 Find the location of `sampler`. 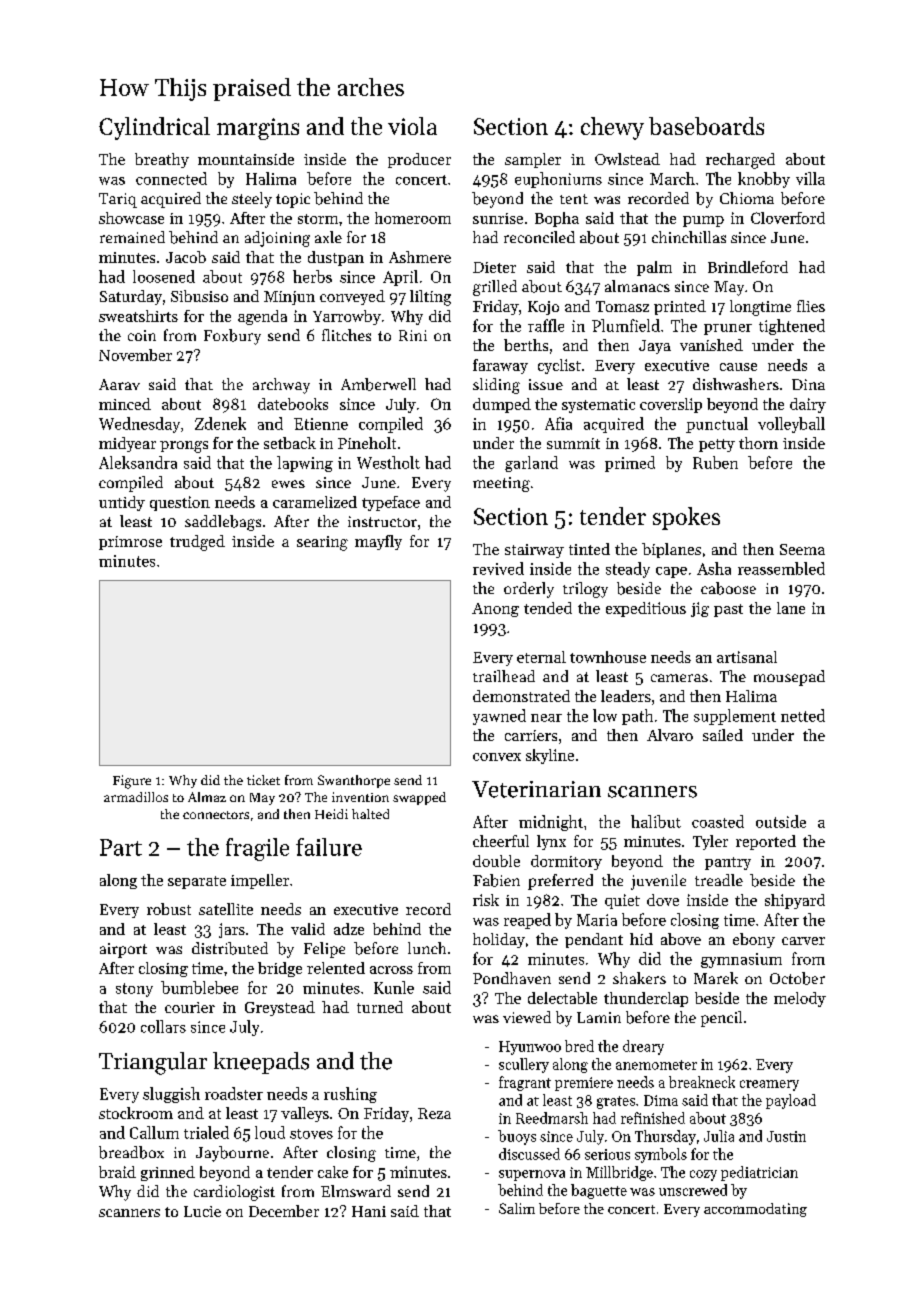

sampler is located at coordinates (533, 160).
